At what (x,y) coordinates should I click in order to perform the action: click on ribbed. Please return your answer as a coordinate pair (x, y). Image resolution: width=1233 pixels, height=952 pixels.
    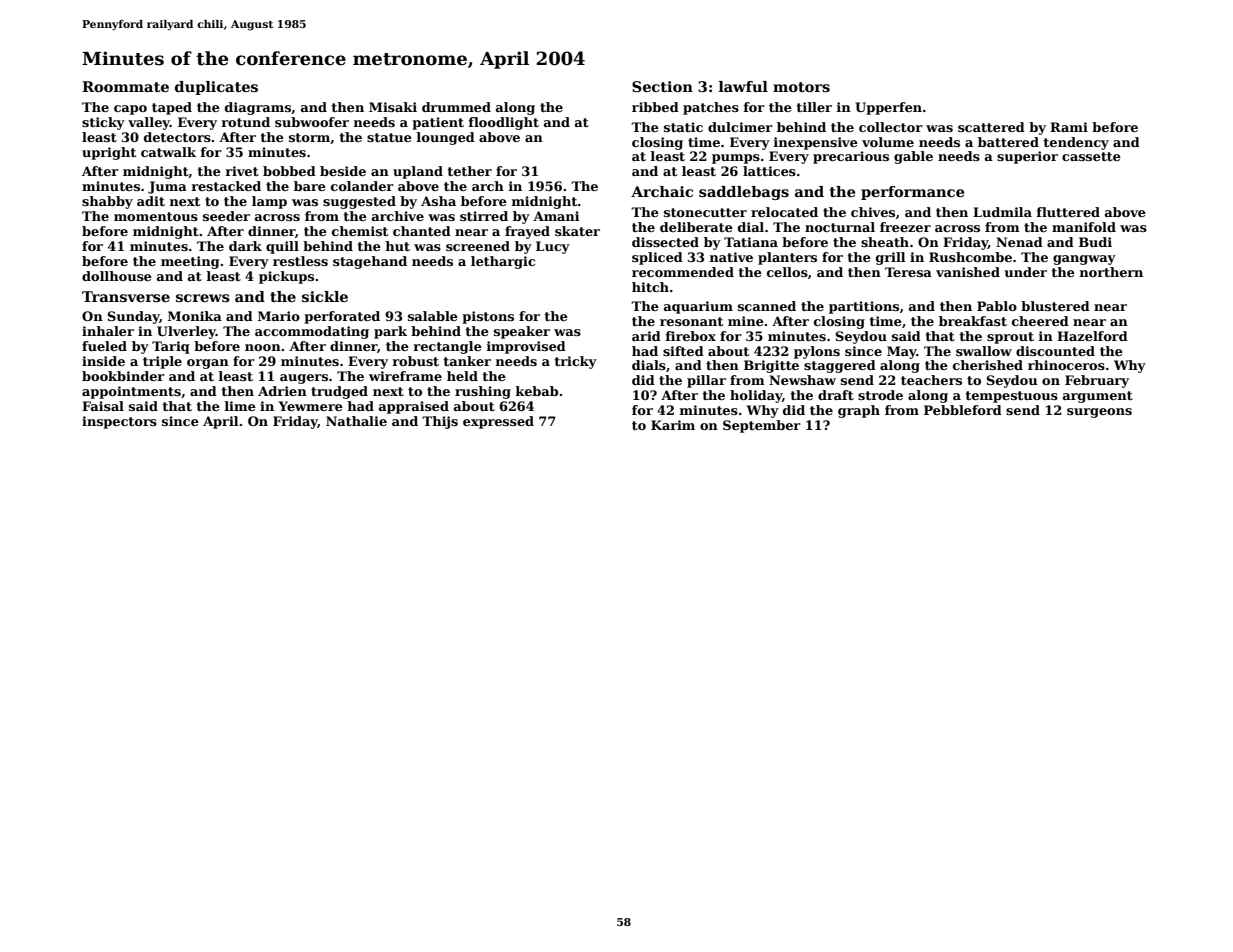
    Looking at the image, I should click on (655, 107).
